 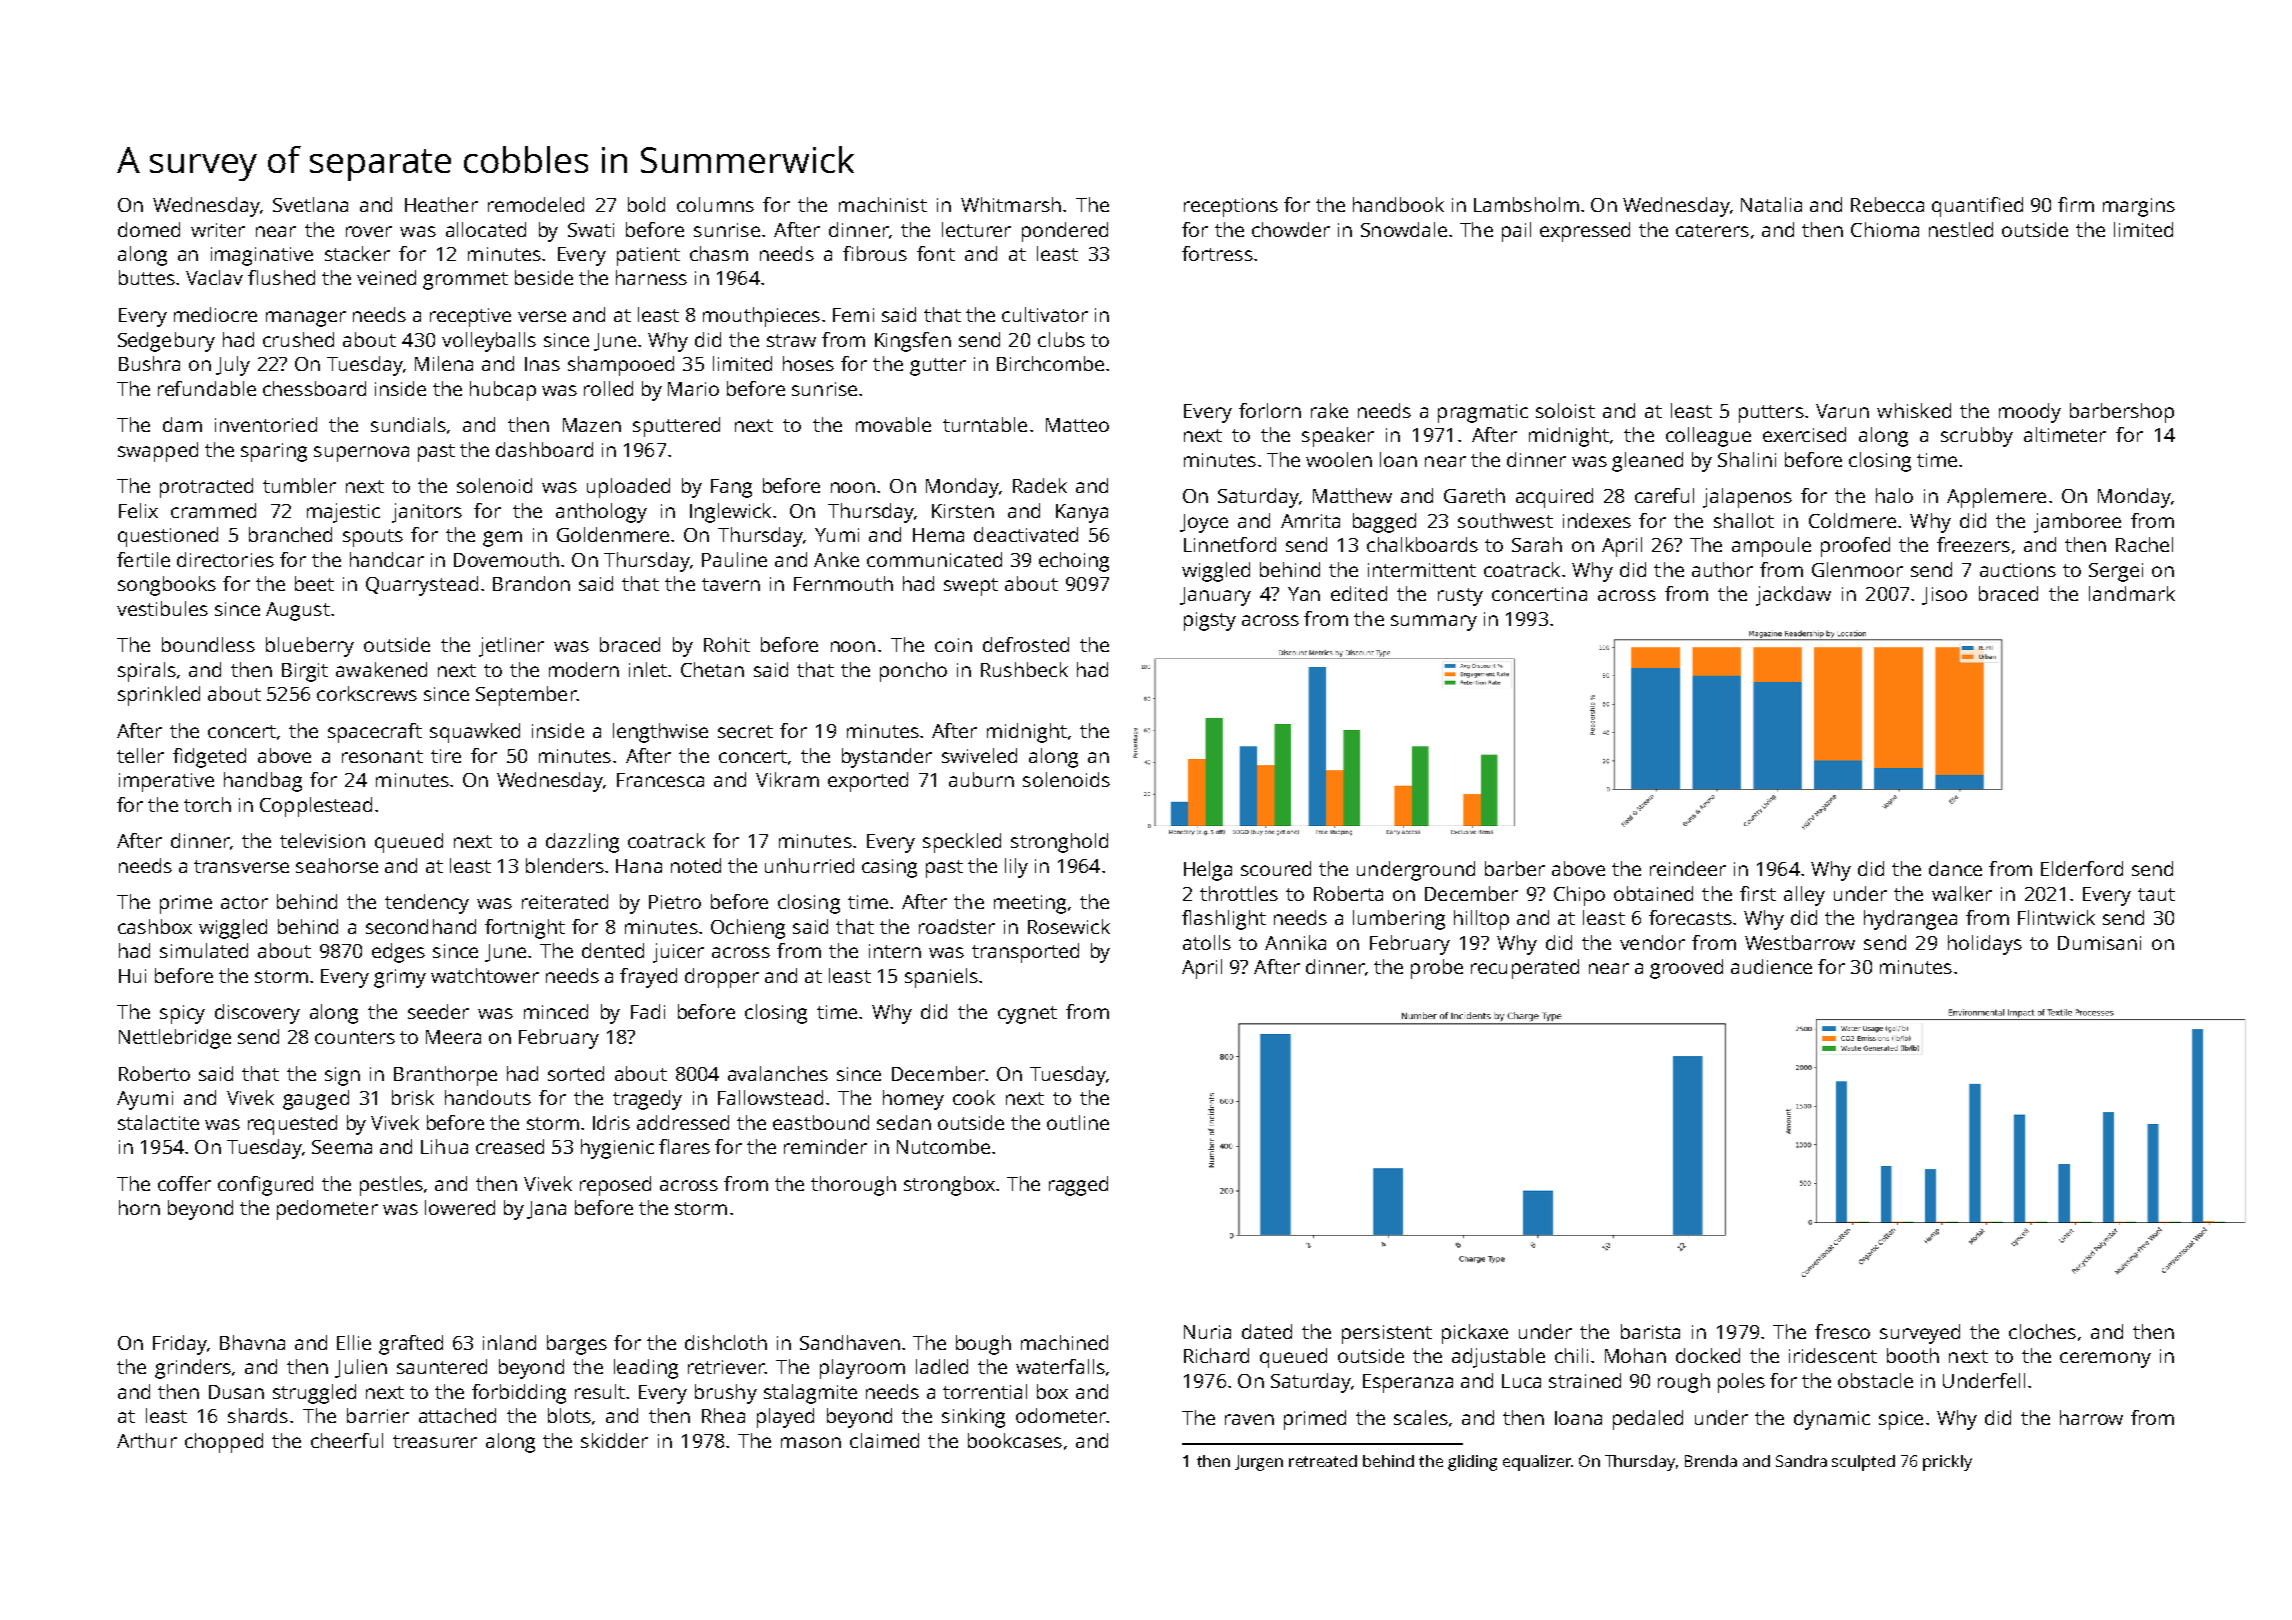 I want to click on dated, so click(x=1267, y=1331).
